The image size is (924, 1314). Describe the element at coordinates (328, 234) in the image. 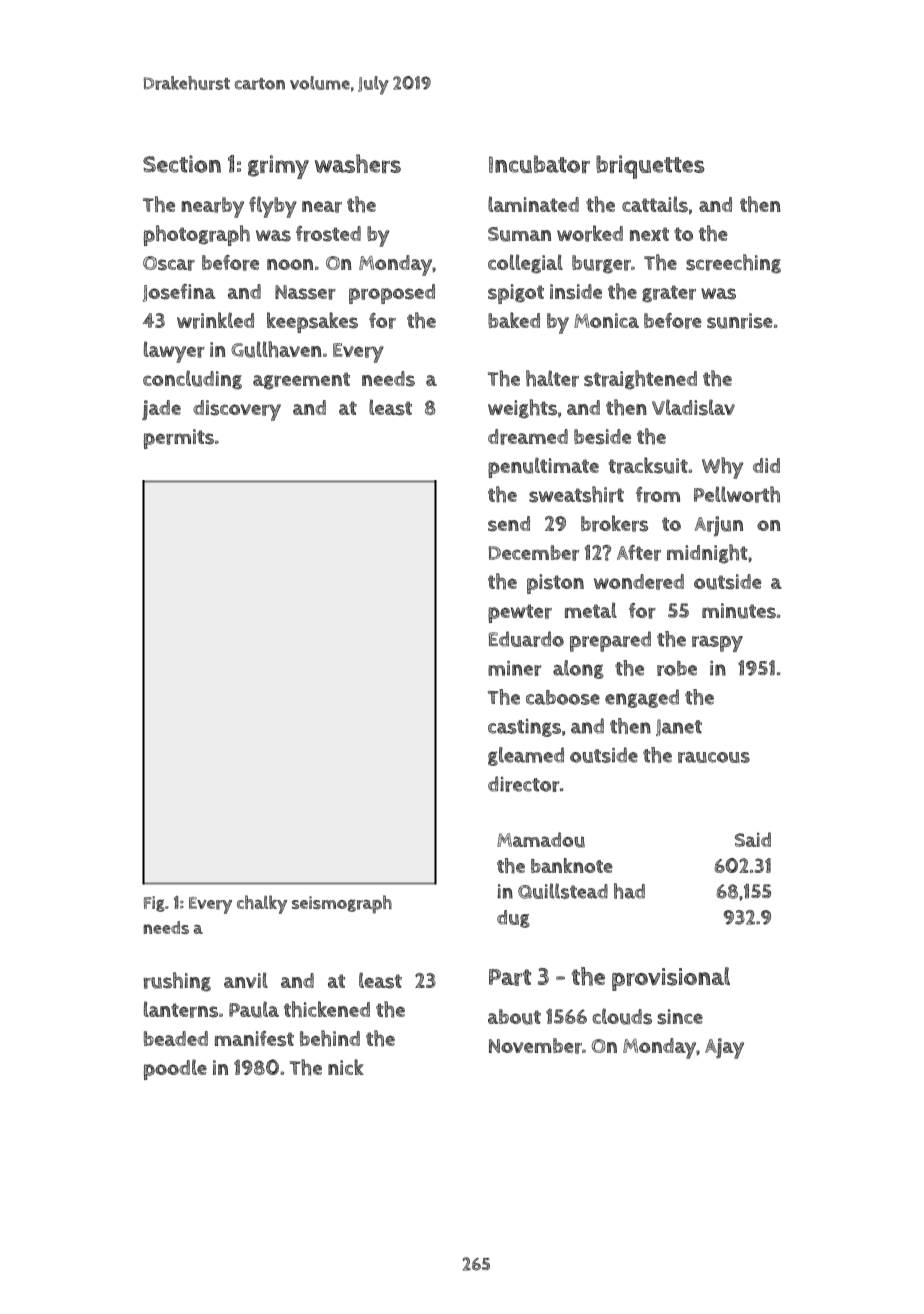

I see `frosted` at that location.
